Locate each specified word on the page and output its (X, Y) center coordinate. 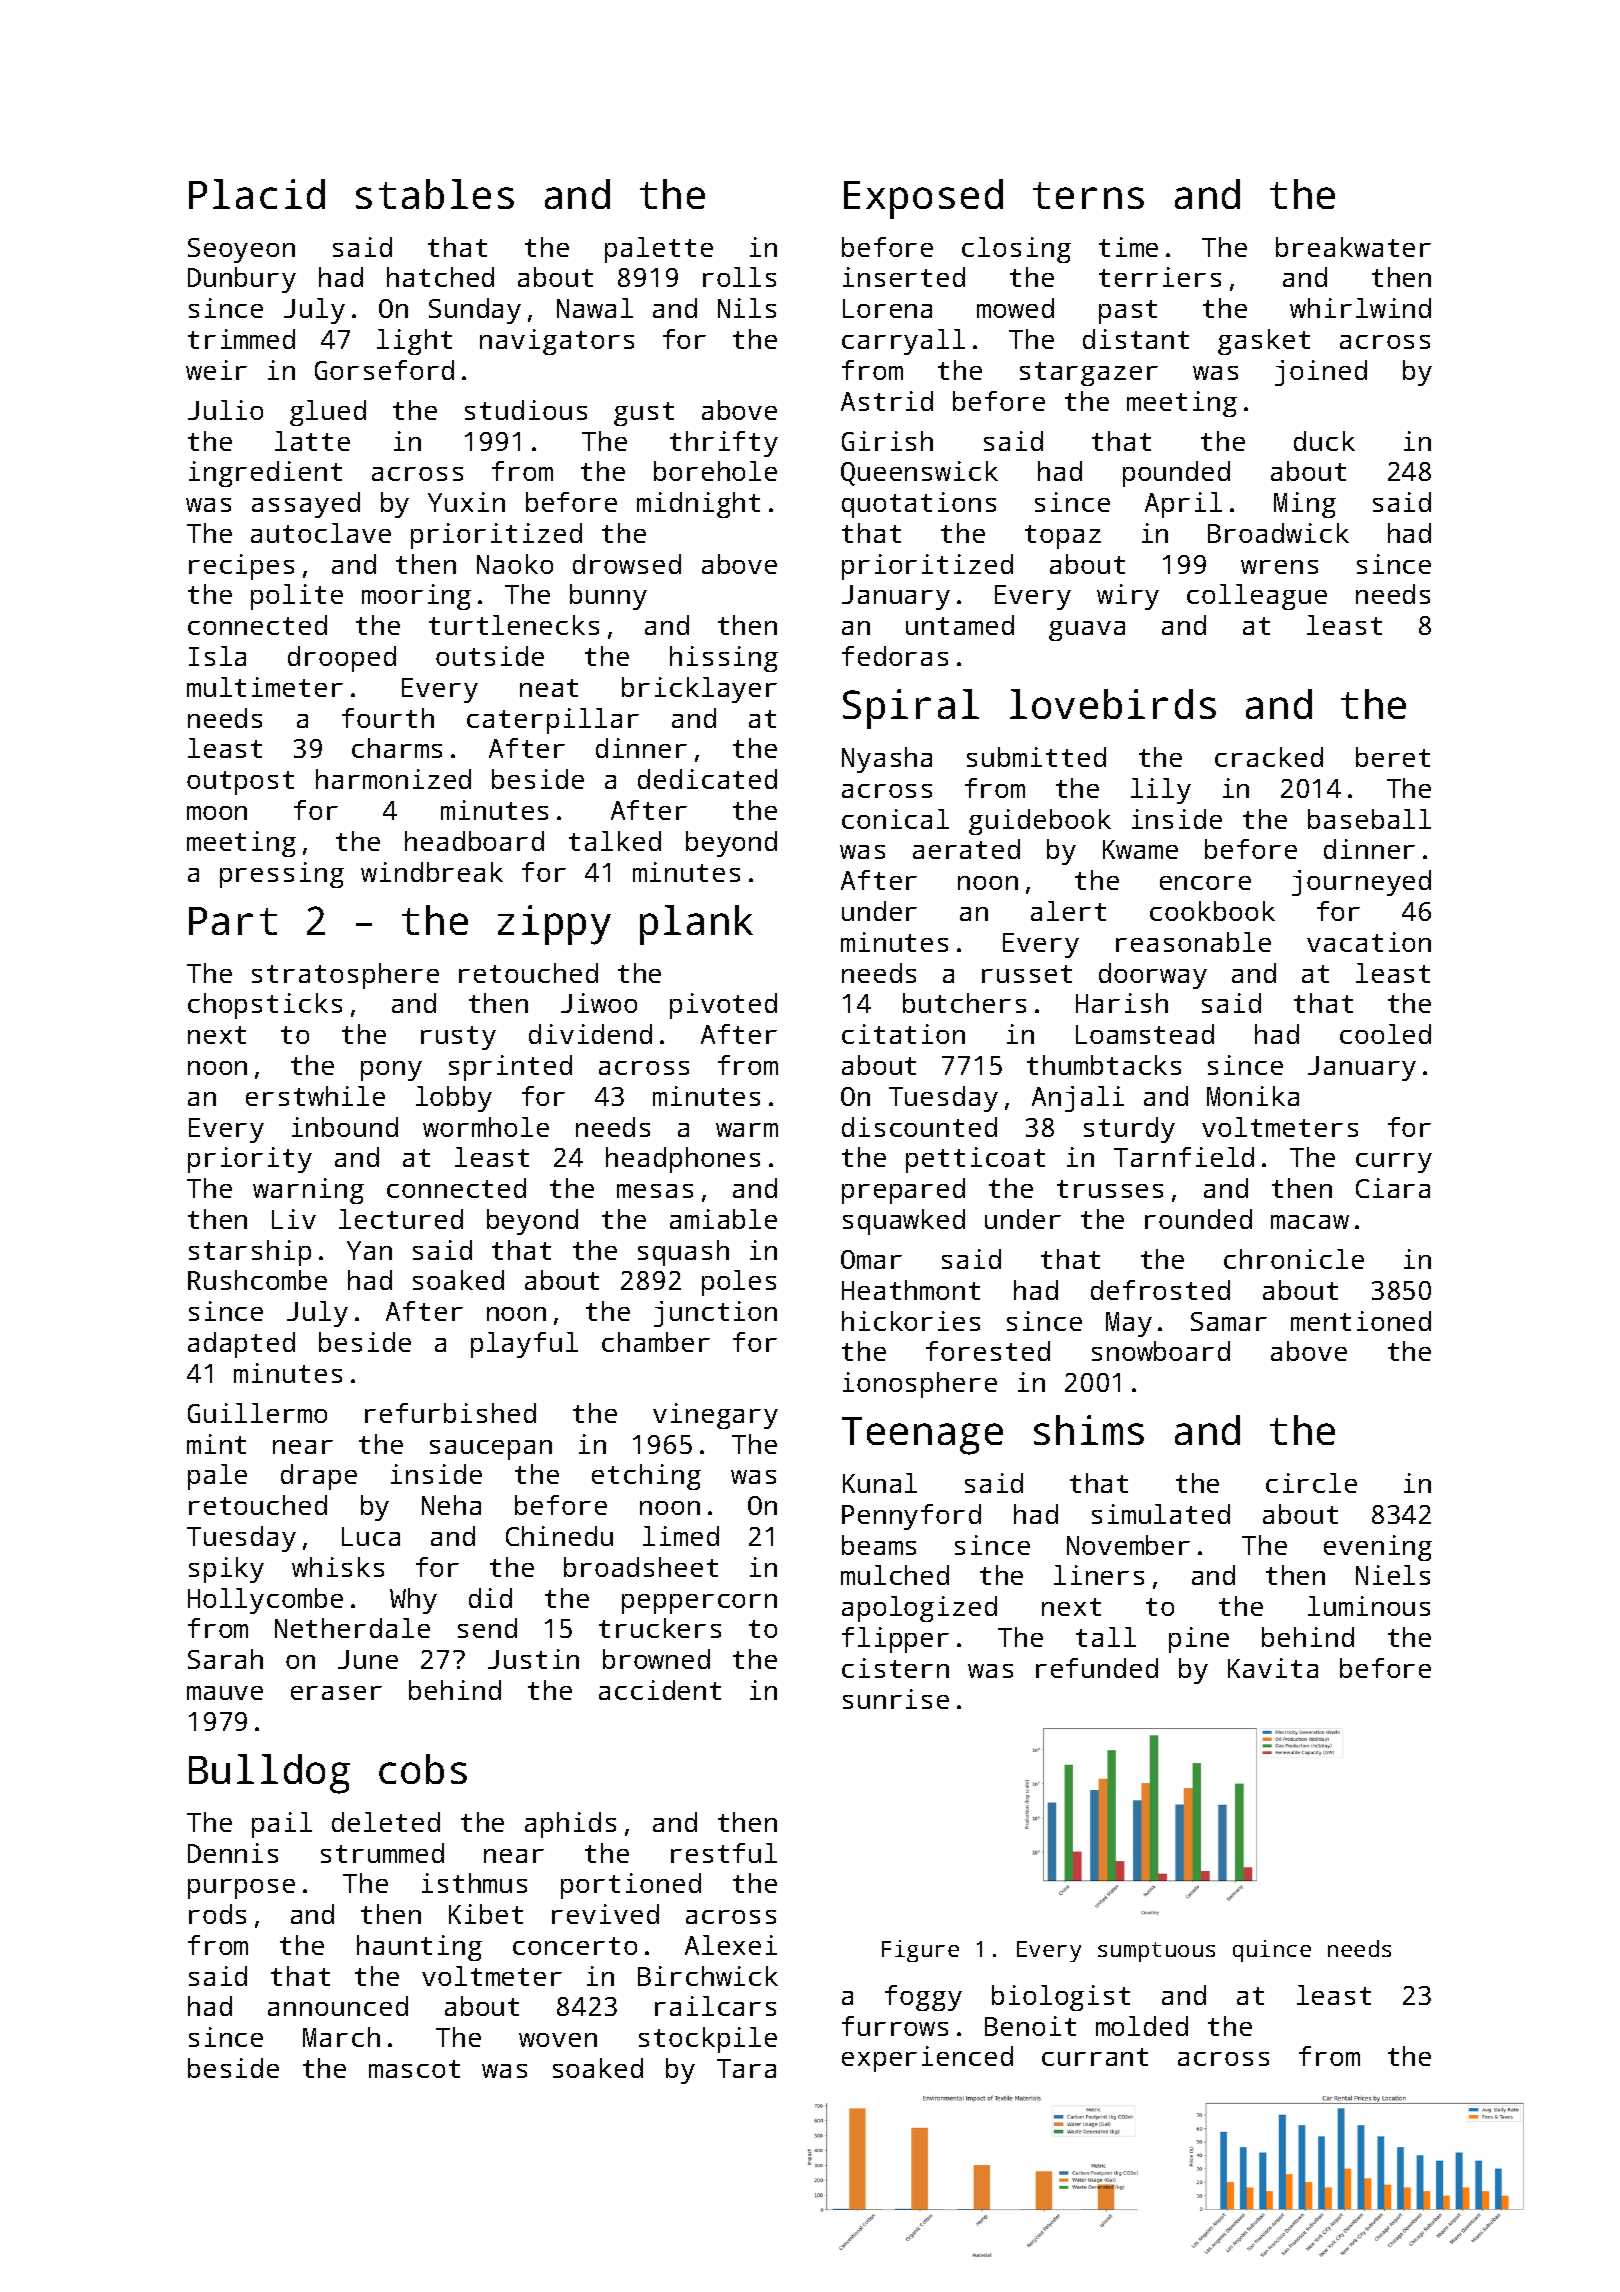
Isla (217, 656)
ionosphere (920, 1385)
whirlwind (1360, 308)
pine (1199, 1640)
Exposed (923, 199)
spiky (226, 1570)
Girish (887, 441)
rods (217, 1914)
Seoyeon (241, 250)
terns (1088, 195)
